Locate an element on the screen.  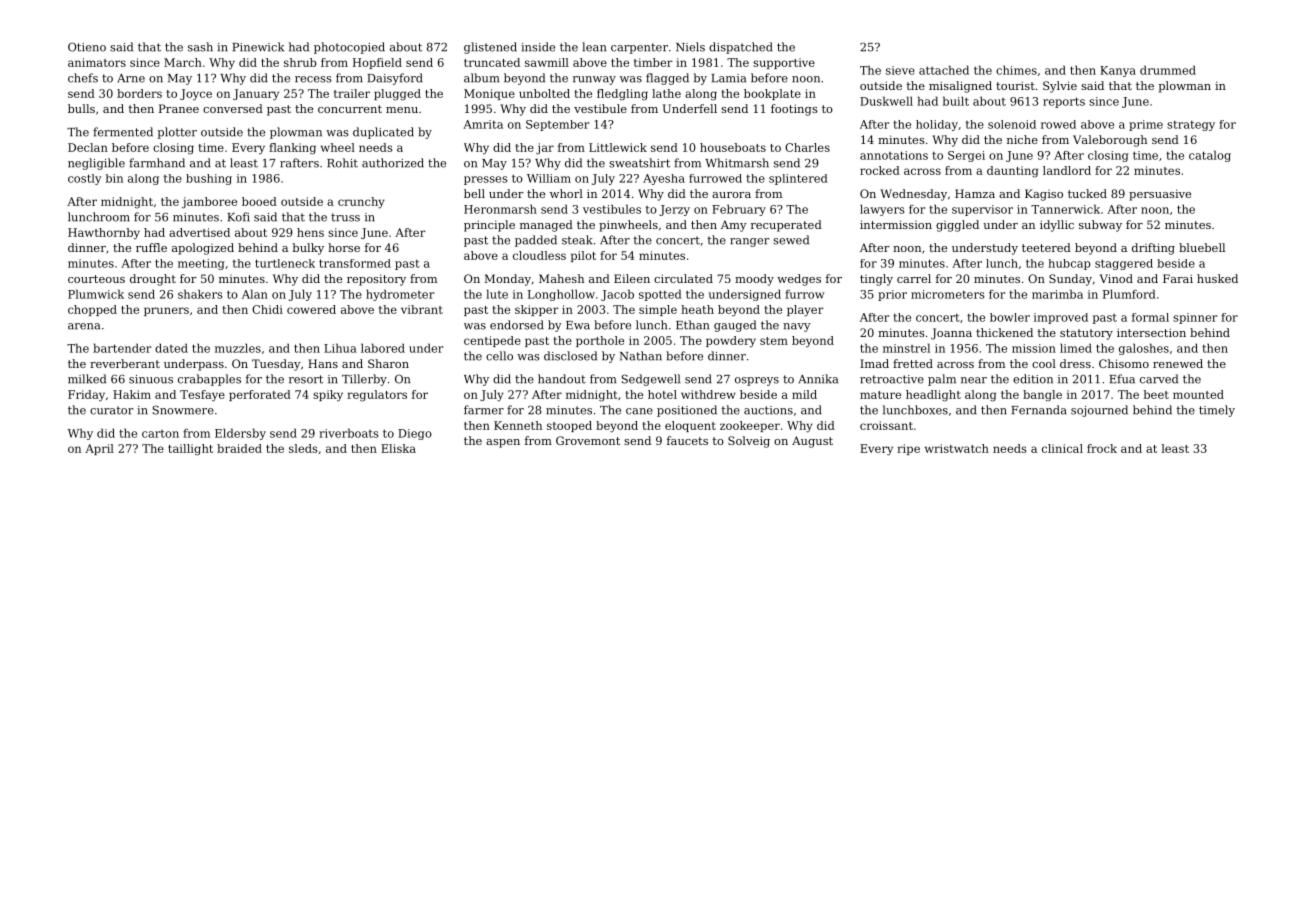
frock is located at coordinates (1102, 448).
